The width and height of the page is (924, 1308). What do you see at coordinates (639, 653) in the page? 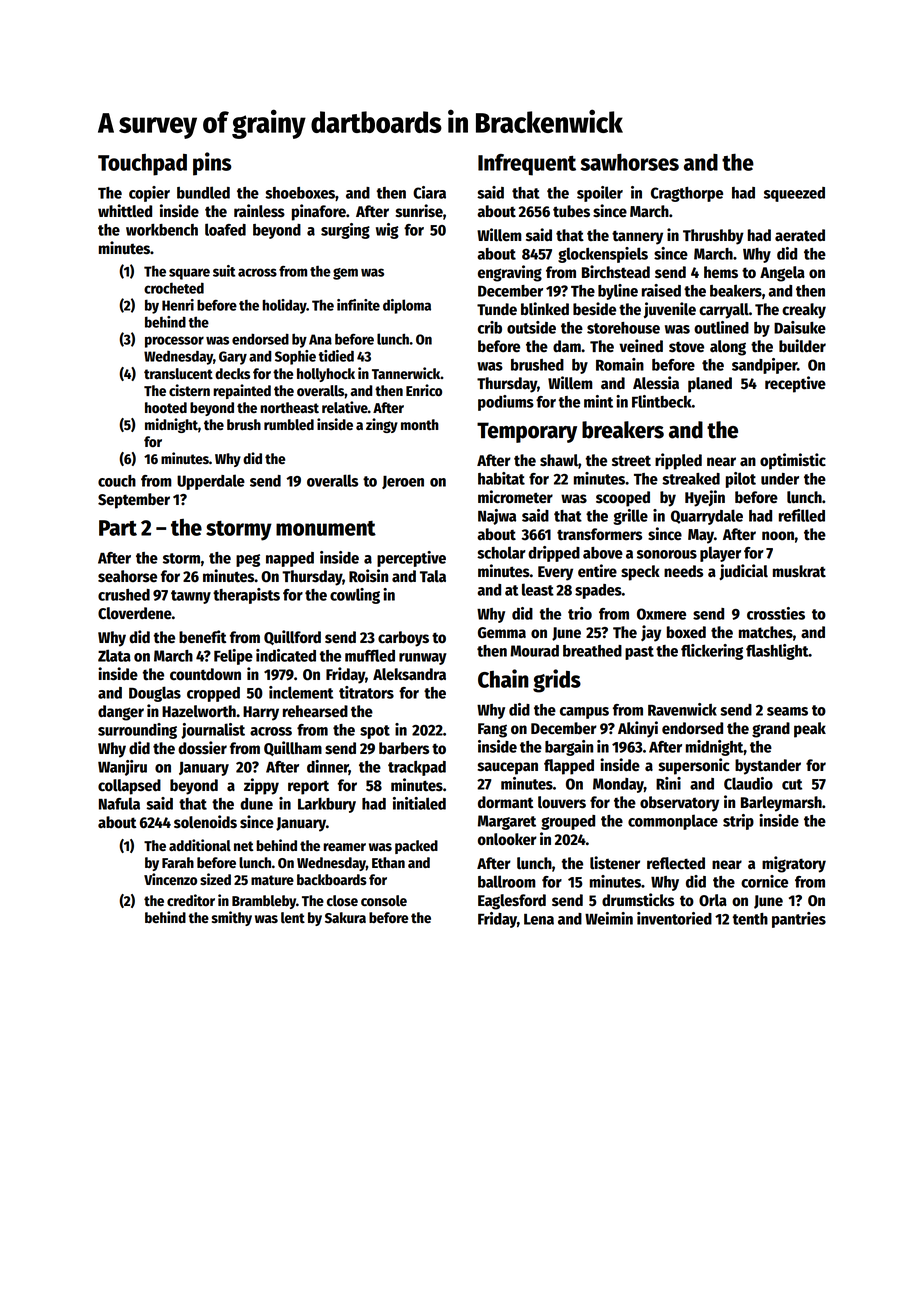
I see `past` at bounding box center [639, 653].
